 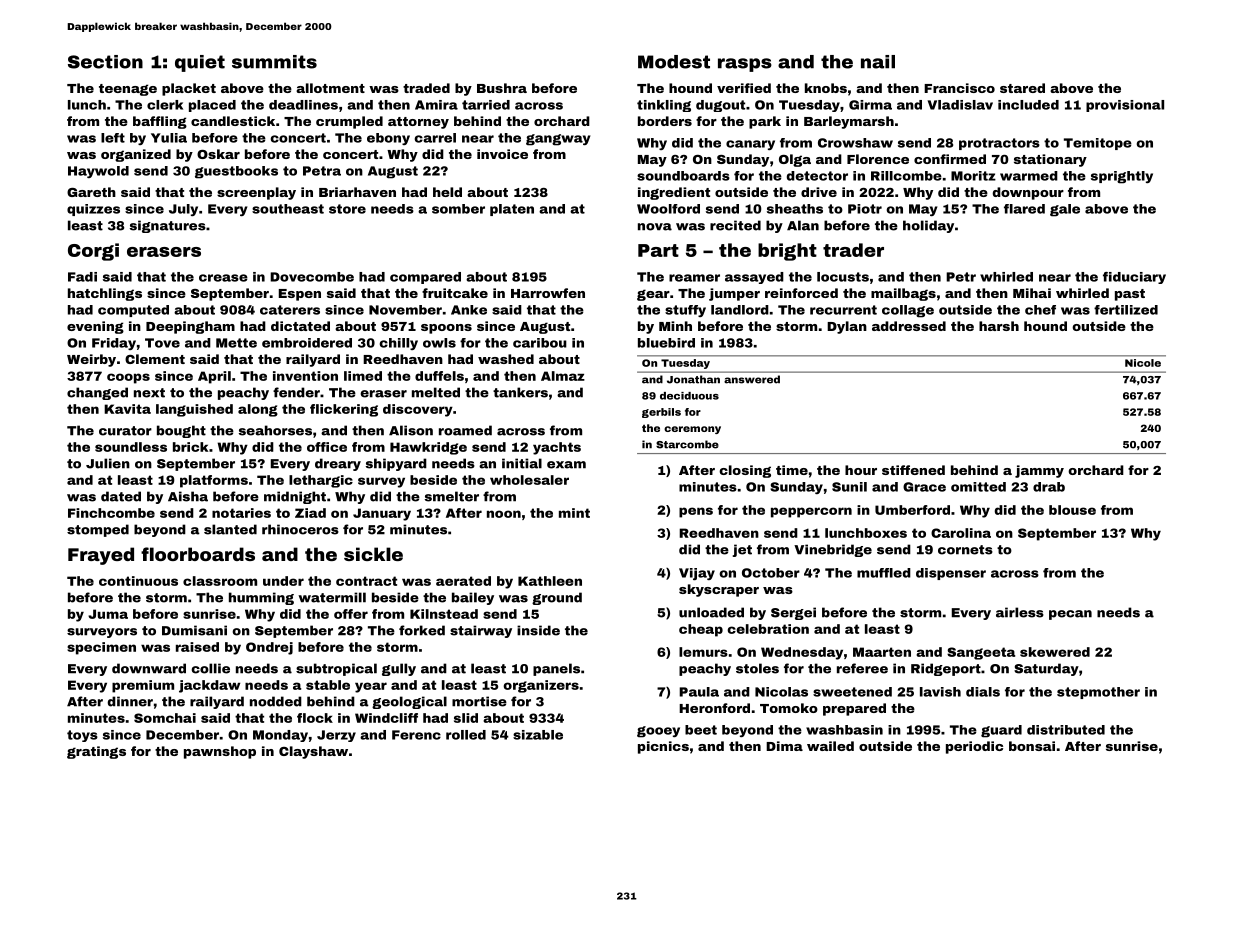 I want to click on Kathleen, so click(x=550, y=581).
